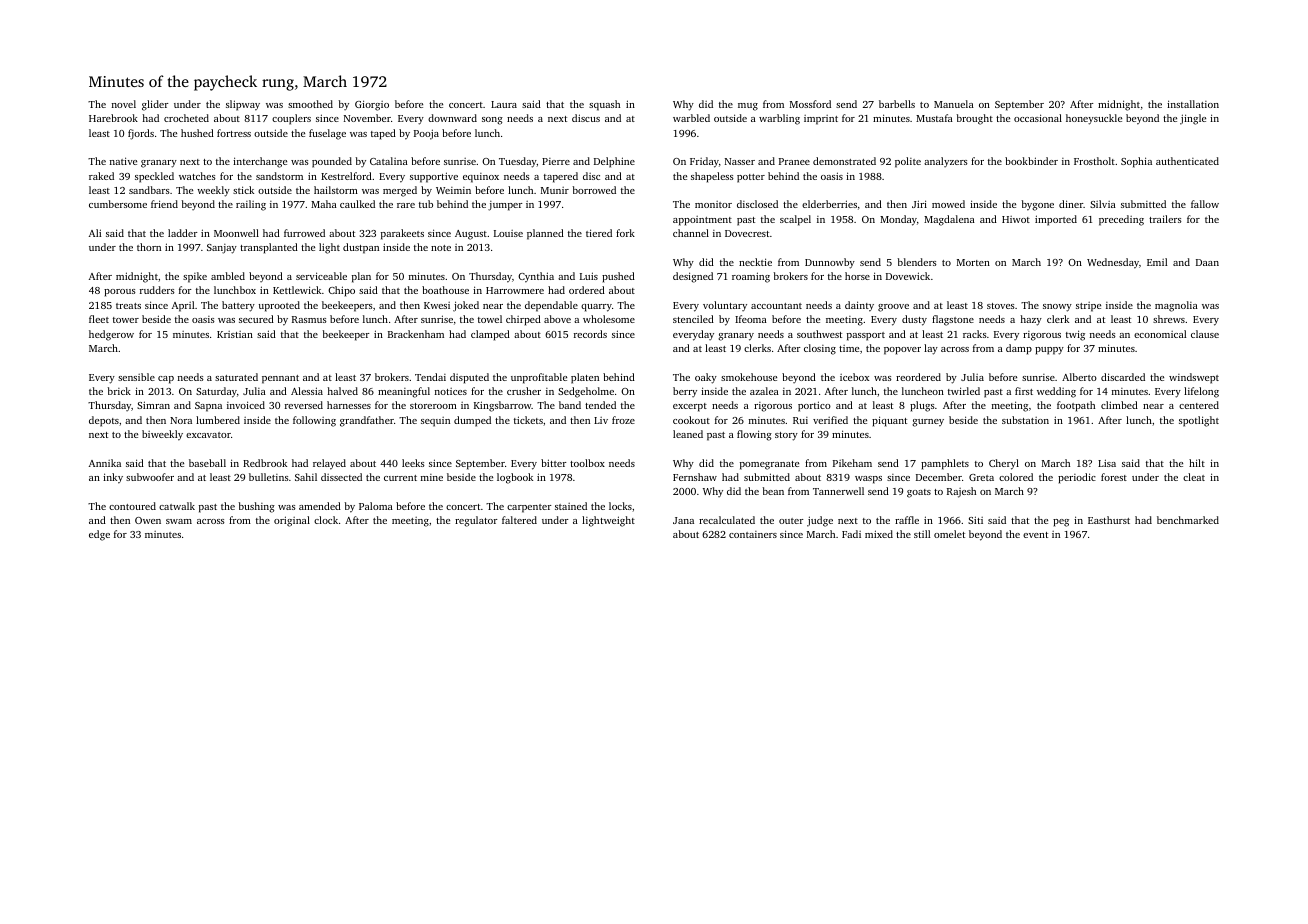 This screenshot has width=1308, height=924. I want to click on Sanjay, so click(222, 249).
